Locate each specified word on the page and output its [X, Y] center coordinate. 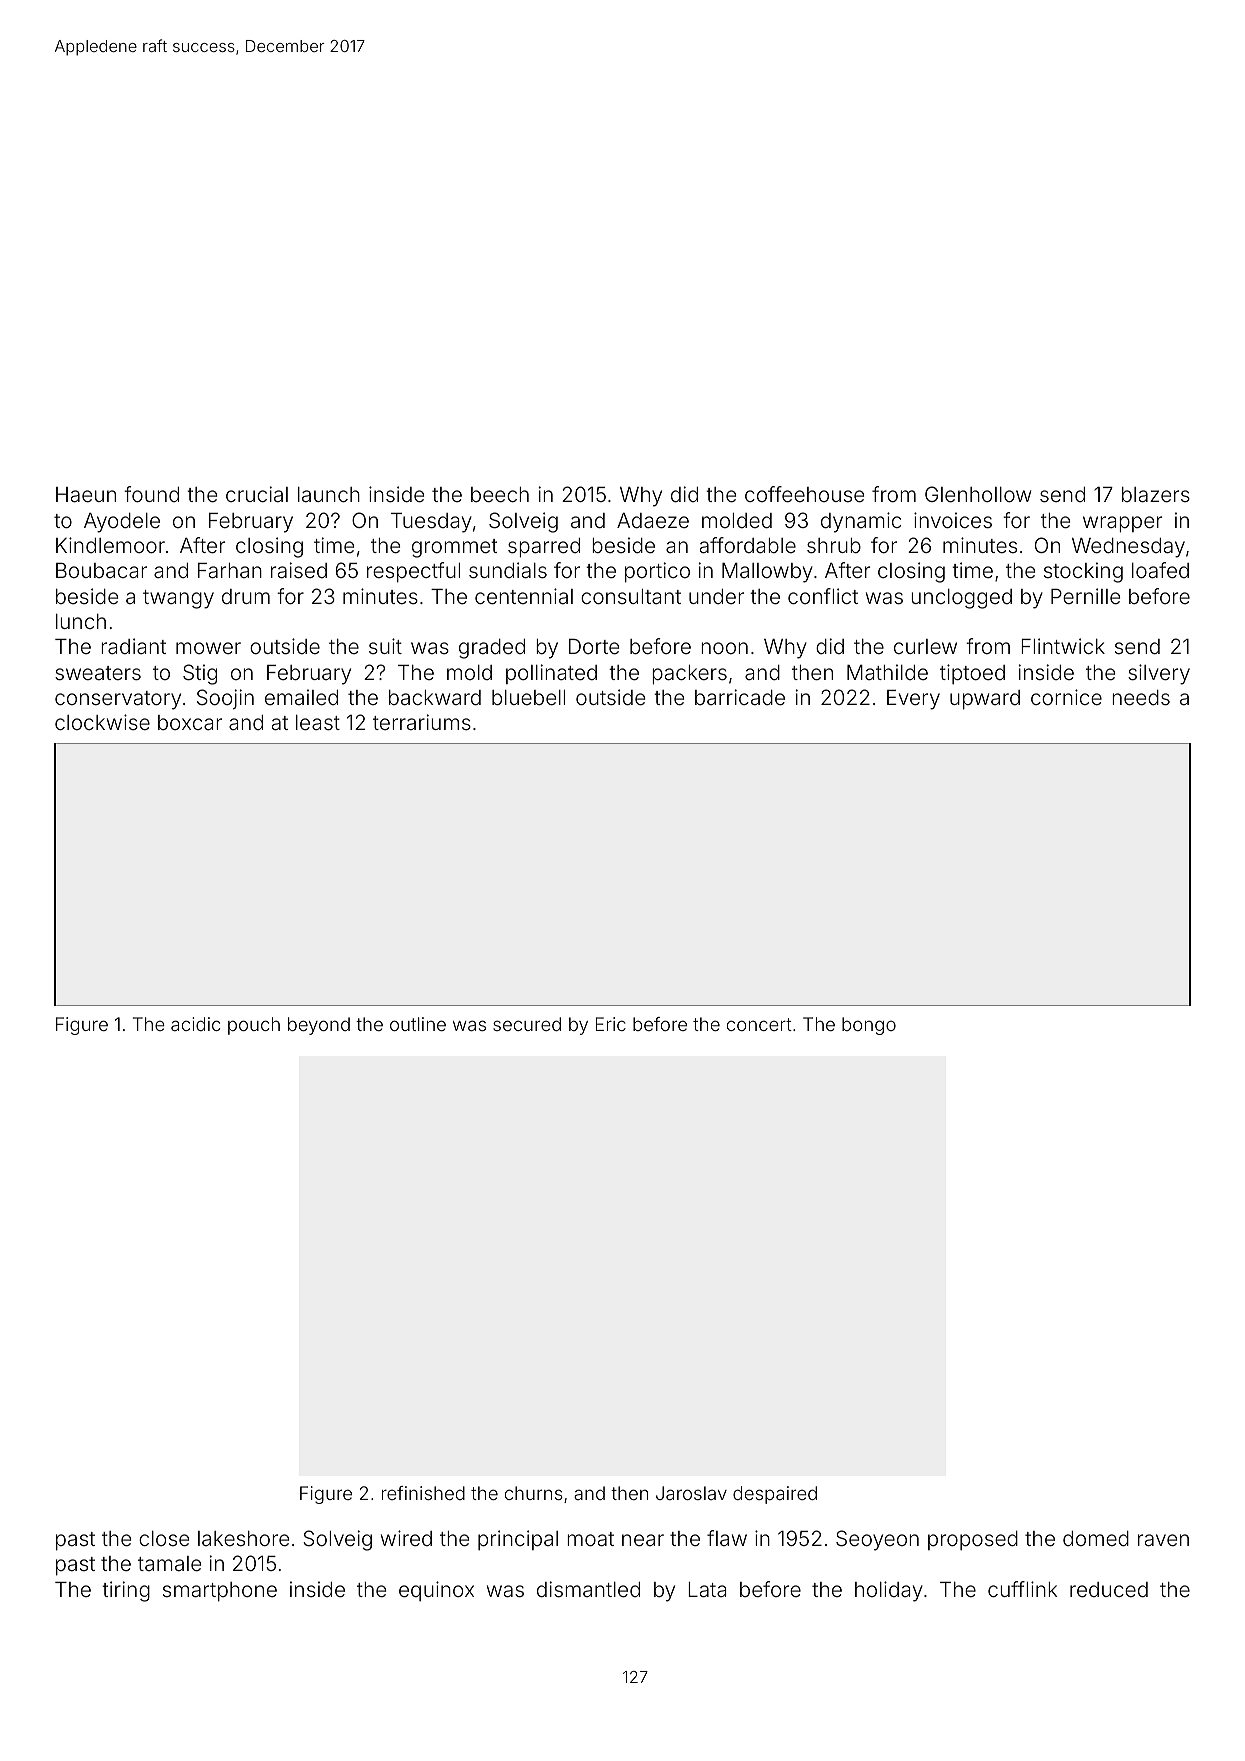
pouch [254, 1026]
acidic [195, 1024]
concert [759, 1024]
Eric [611, 1024]
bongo [869, 1026]
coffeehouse [804, 494]
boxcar [190, 722]
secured [527, 1024]
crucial [257, 494]
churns [534, 1493]
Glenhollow [978, 494]
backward [435, 697]
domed [1096, 1538]
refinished [423, 1493]
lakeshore [243, 1538]
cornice [1066, 697]
